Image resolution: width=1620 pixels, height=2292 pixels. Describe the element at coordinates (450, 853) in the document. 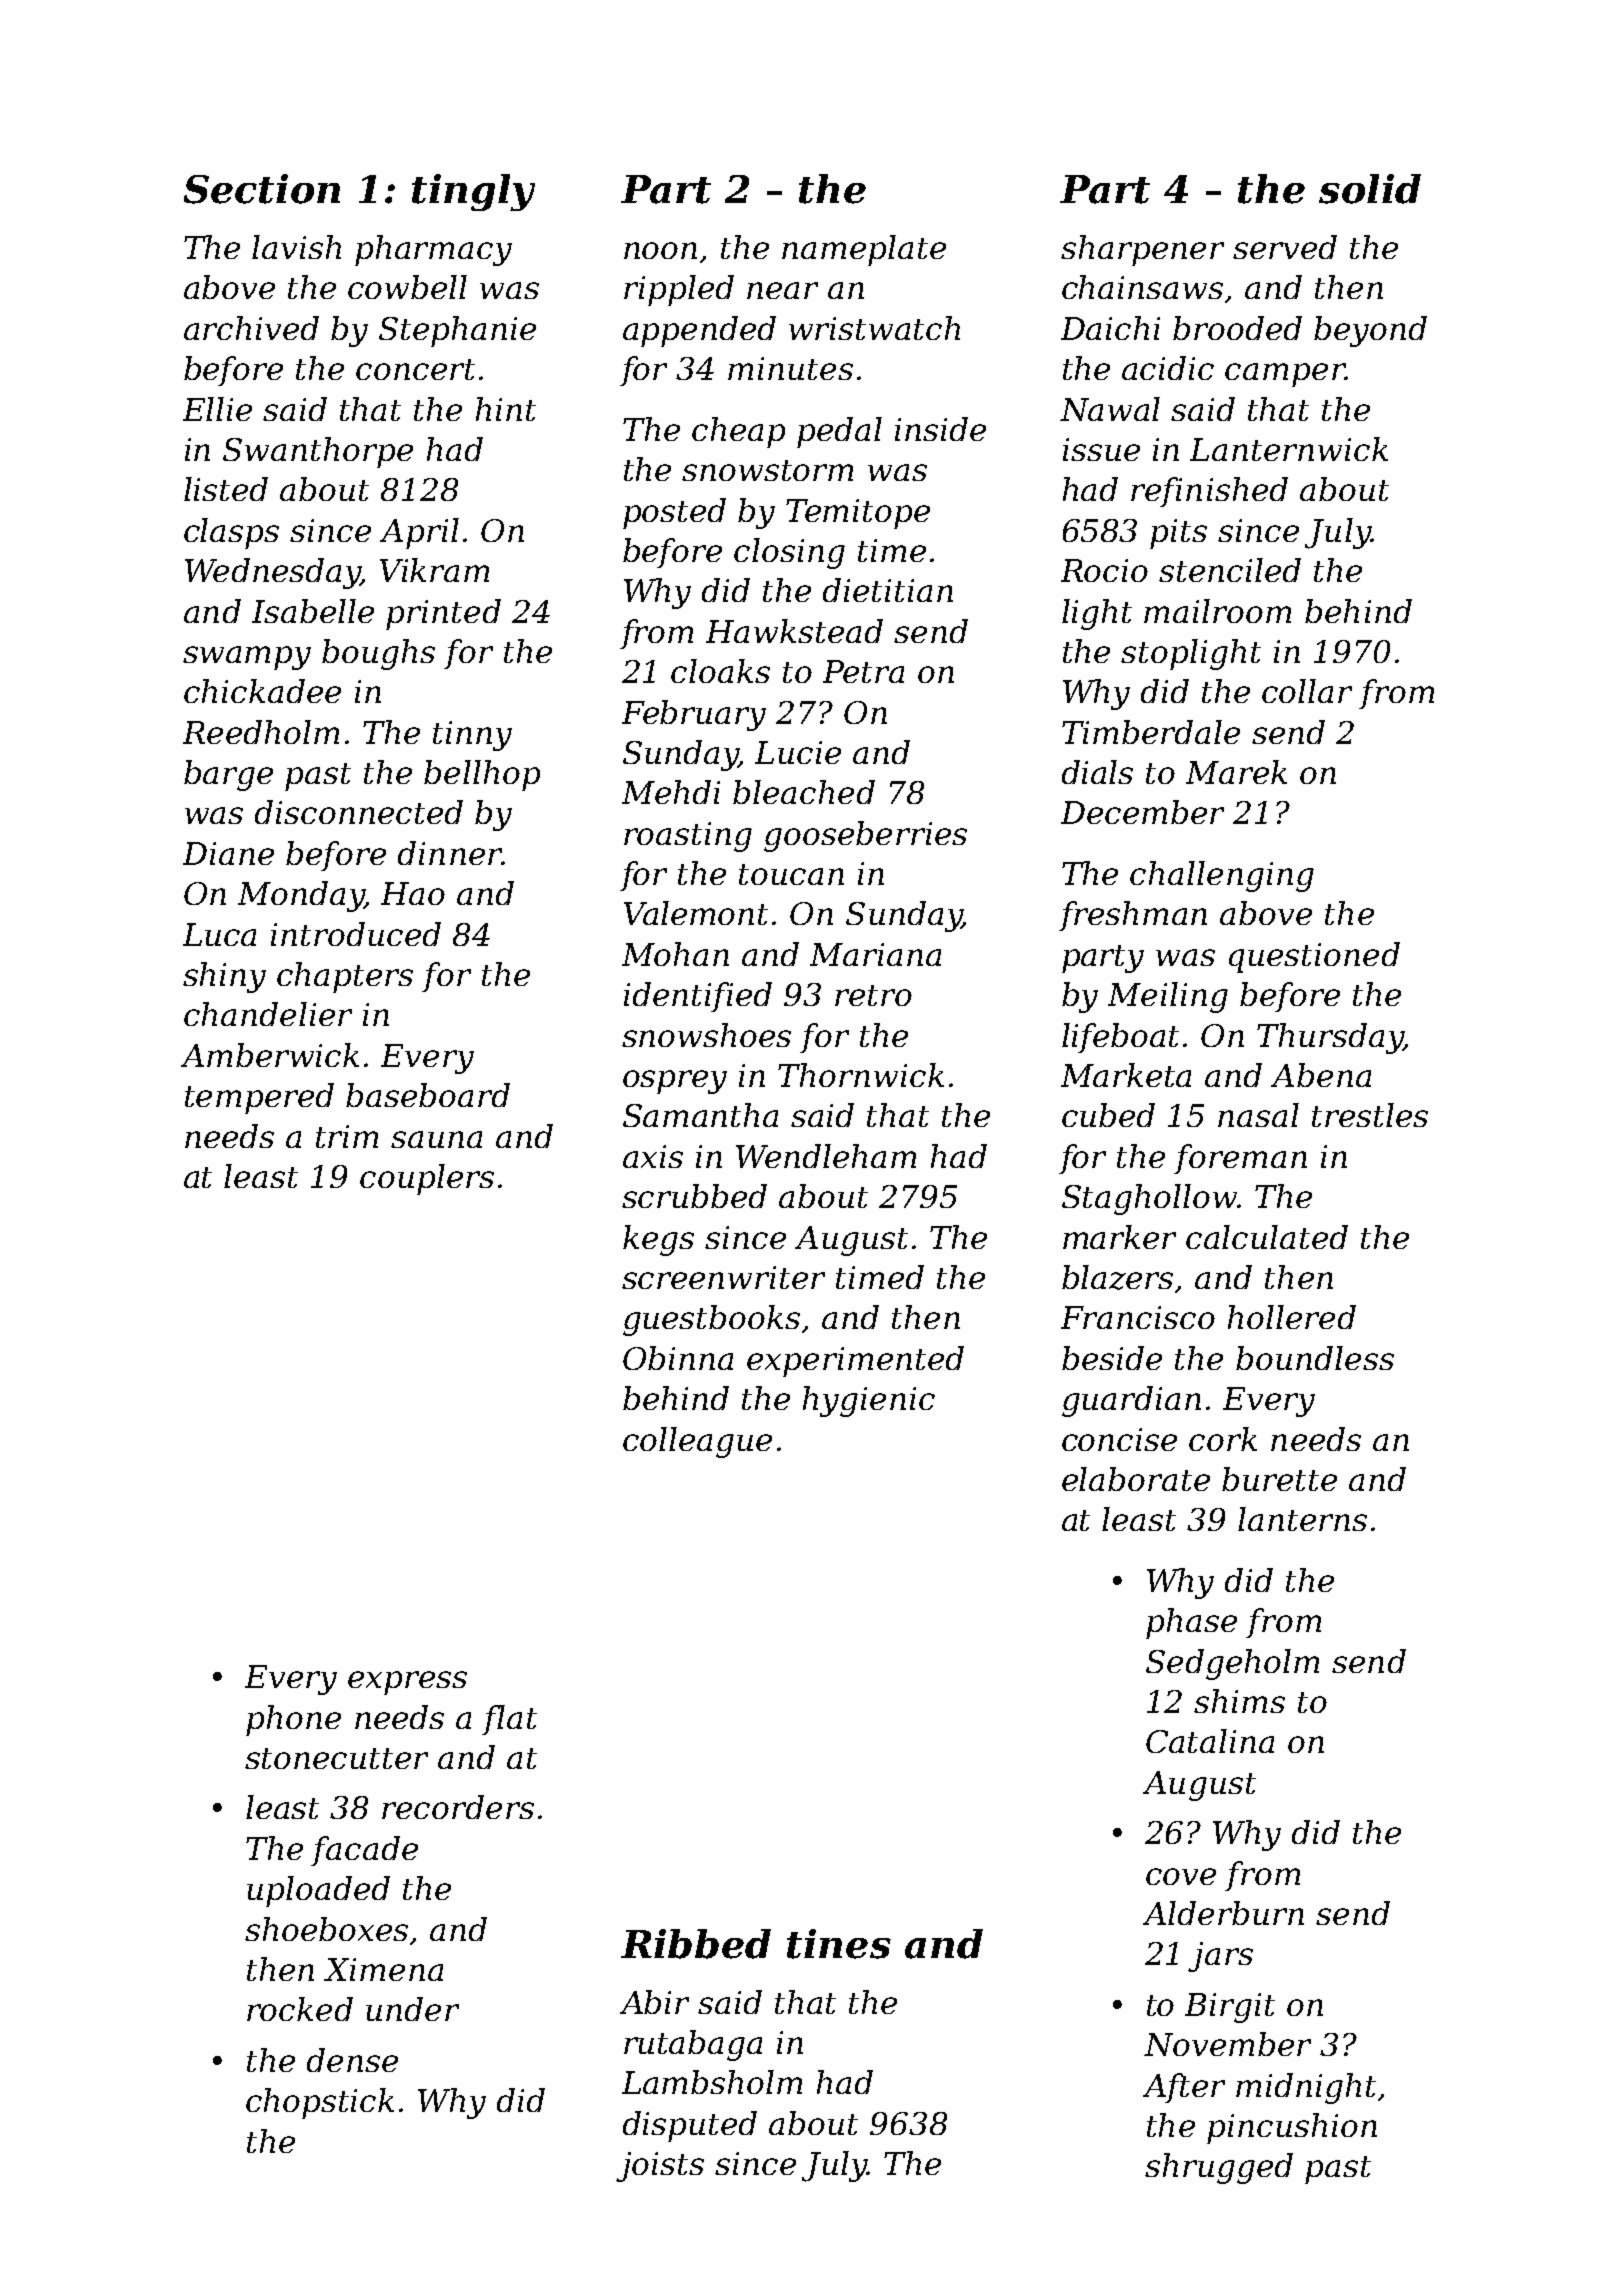

I see `dinner` at that location.
